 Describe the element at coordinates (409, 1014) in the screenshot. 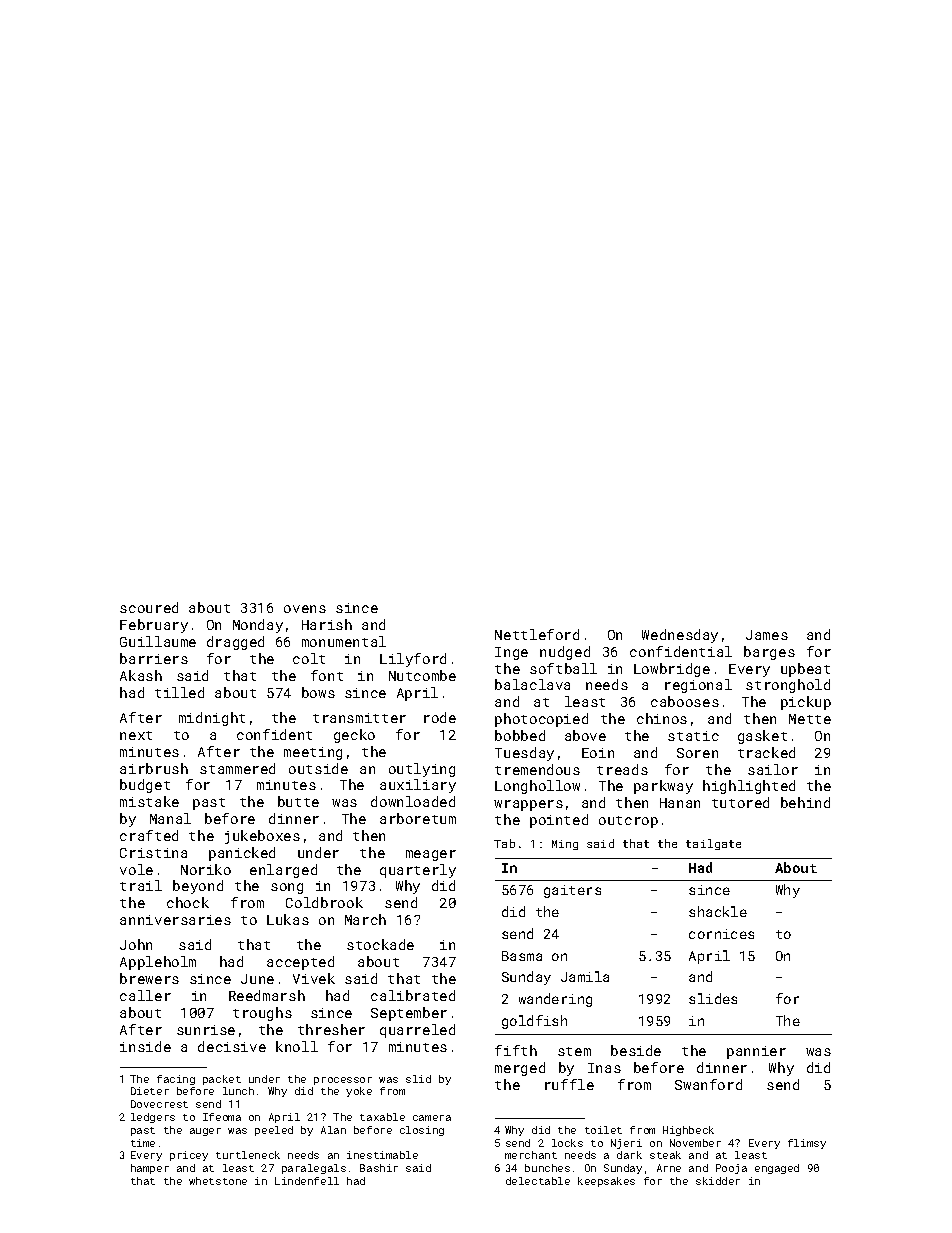

I see `September` at that location.
